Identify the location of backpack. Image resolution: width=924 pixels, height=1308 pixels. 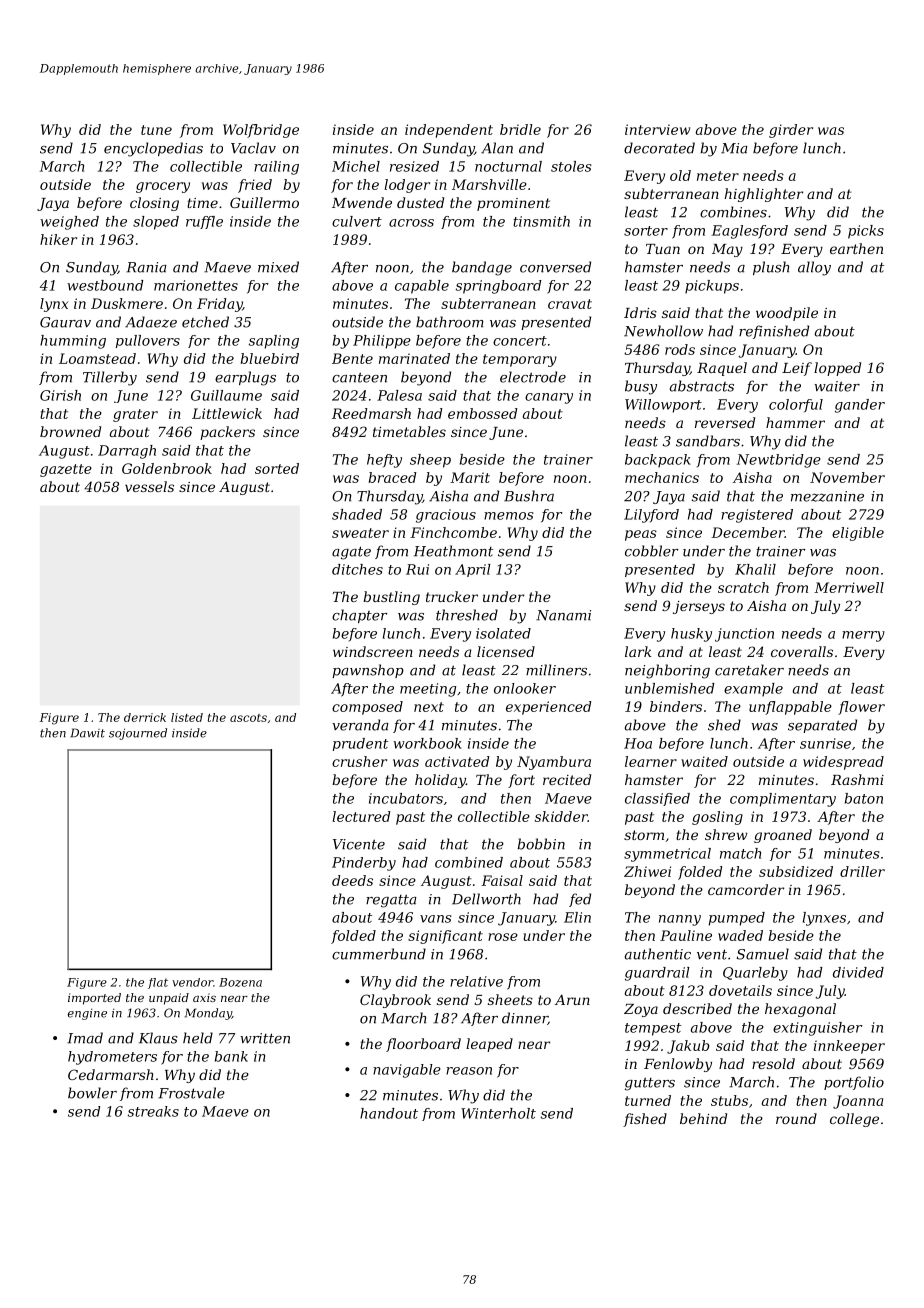
(658, 461).
